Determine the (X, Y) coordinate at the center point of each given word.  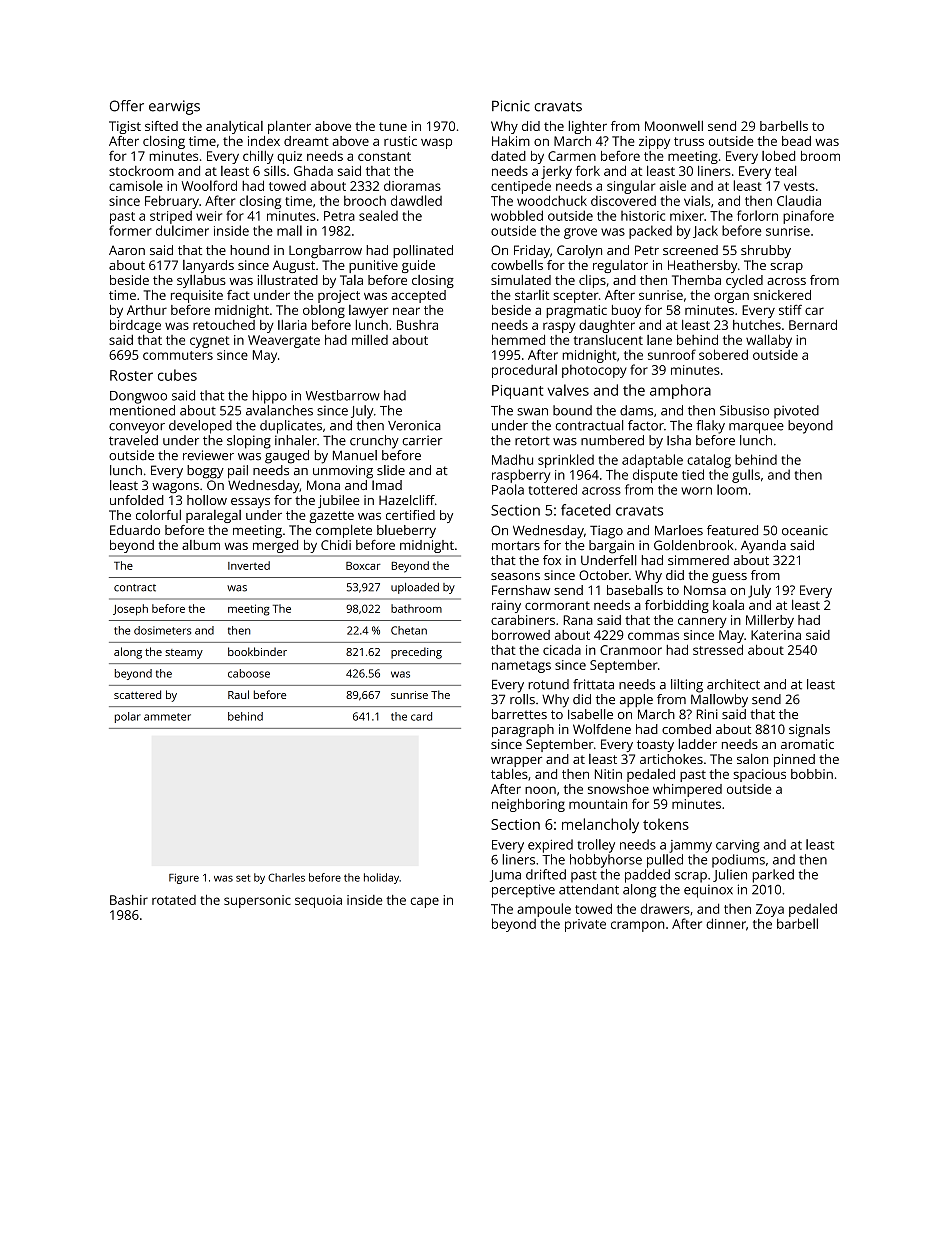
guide (418, 266)
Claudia (799, 200)
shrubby (766, 251)
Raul (238, 694)
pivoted (796, 412)
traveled (133, 440)
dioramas (412, 186)
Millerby (770, 621)
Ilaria (292, 324)
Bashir (129, 900)
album (201, 545)
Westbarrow (343, 395)
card (421, 716)
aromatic (807, 744)
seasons (515, 576)
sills (275, 170)
